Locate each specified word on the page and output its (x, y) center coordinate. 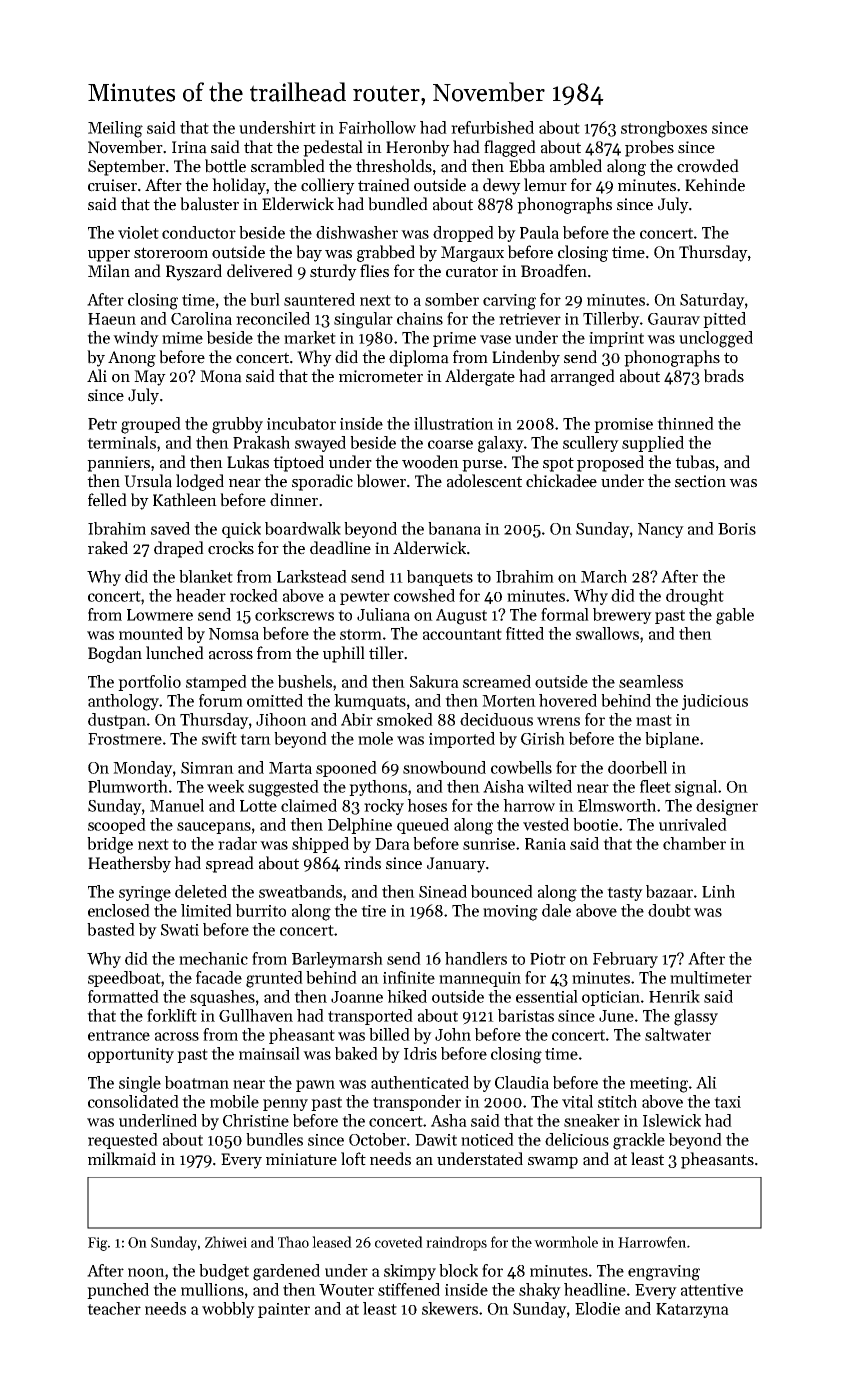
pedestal (333, 148)
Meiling (115, 129)
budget (224, 1272)
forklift (172, 1015)
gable (735, 616)
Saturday (712, 301)
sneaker (592, 1120)
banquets (440, 578)
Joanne (357, 997)
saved (170, 528)
